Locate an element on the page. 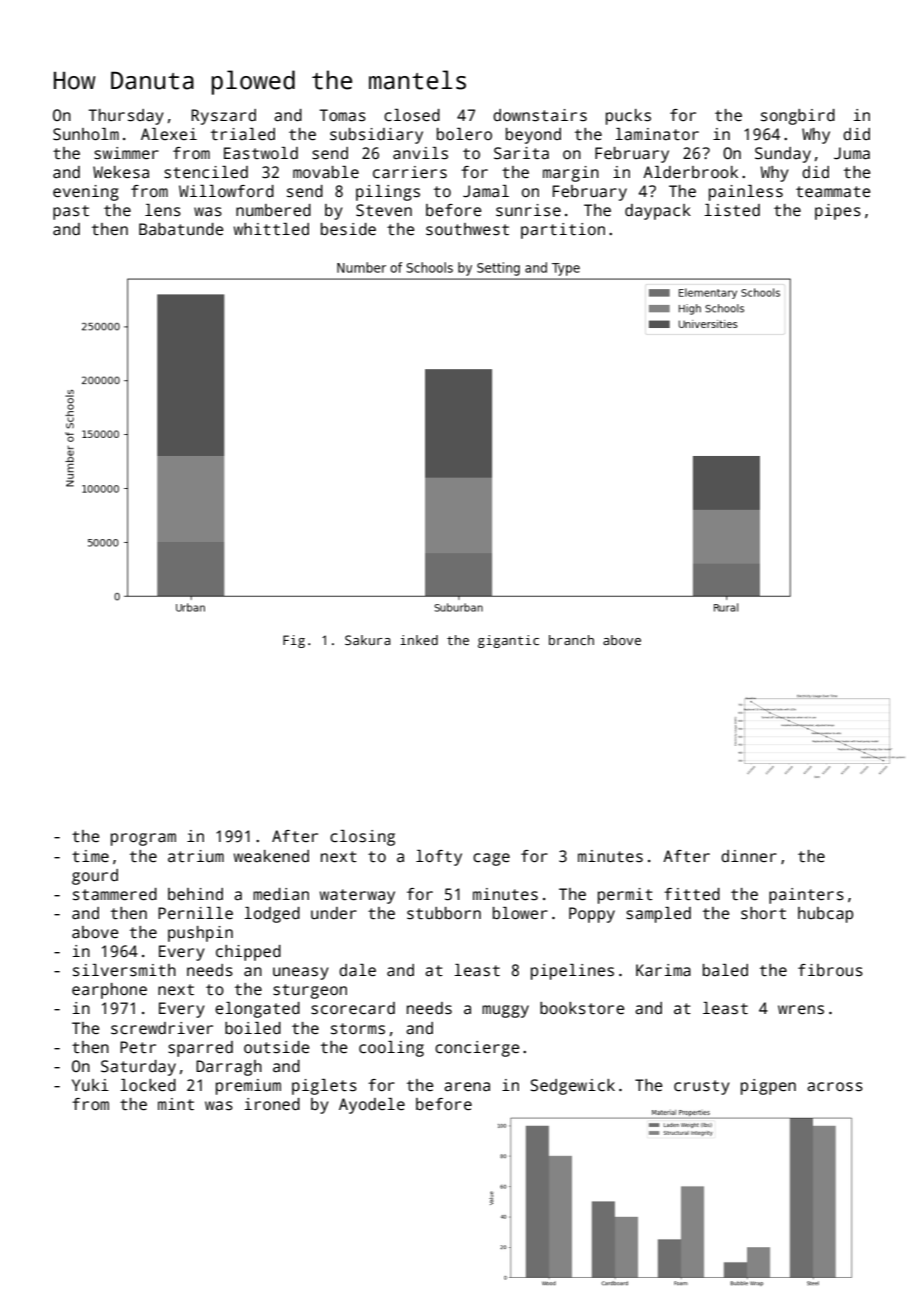 The image size is (924, 1308). fitted is located at coordinates (692, 894).
